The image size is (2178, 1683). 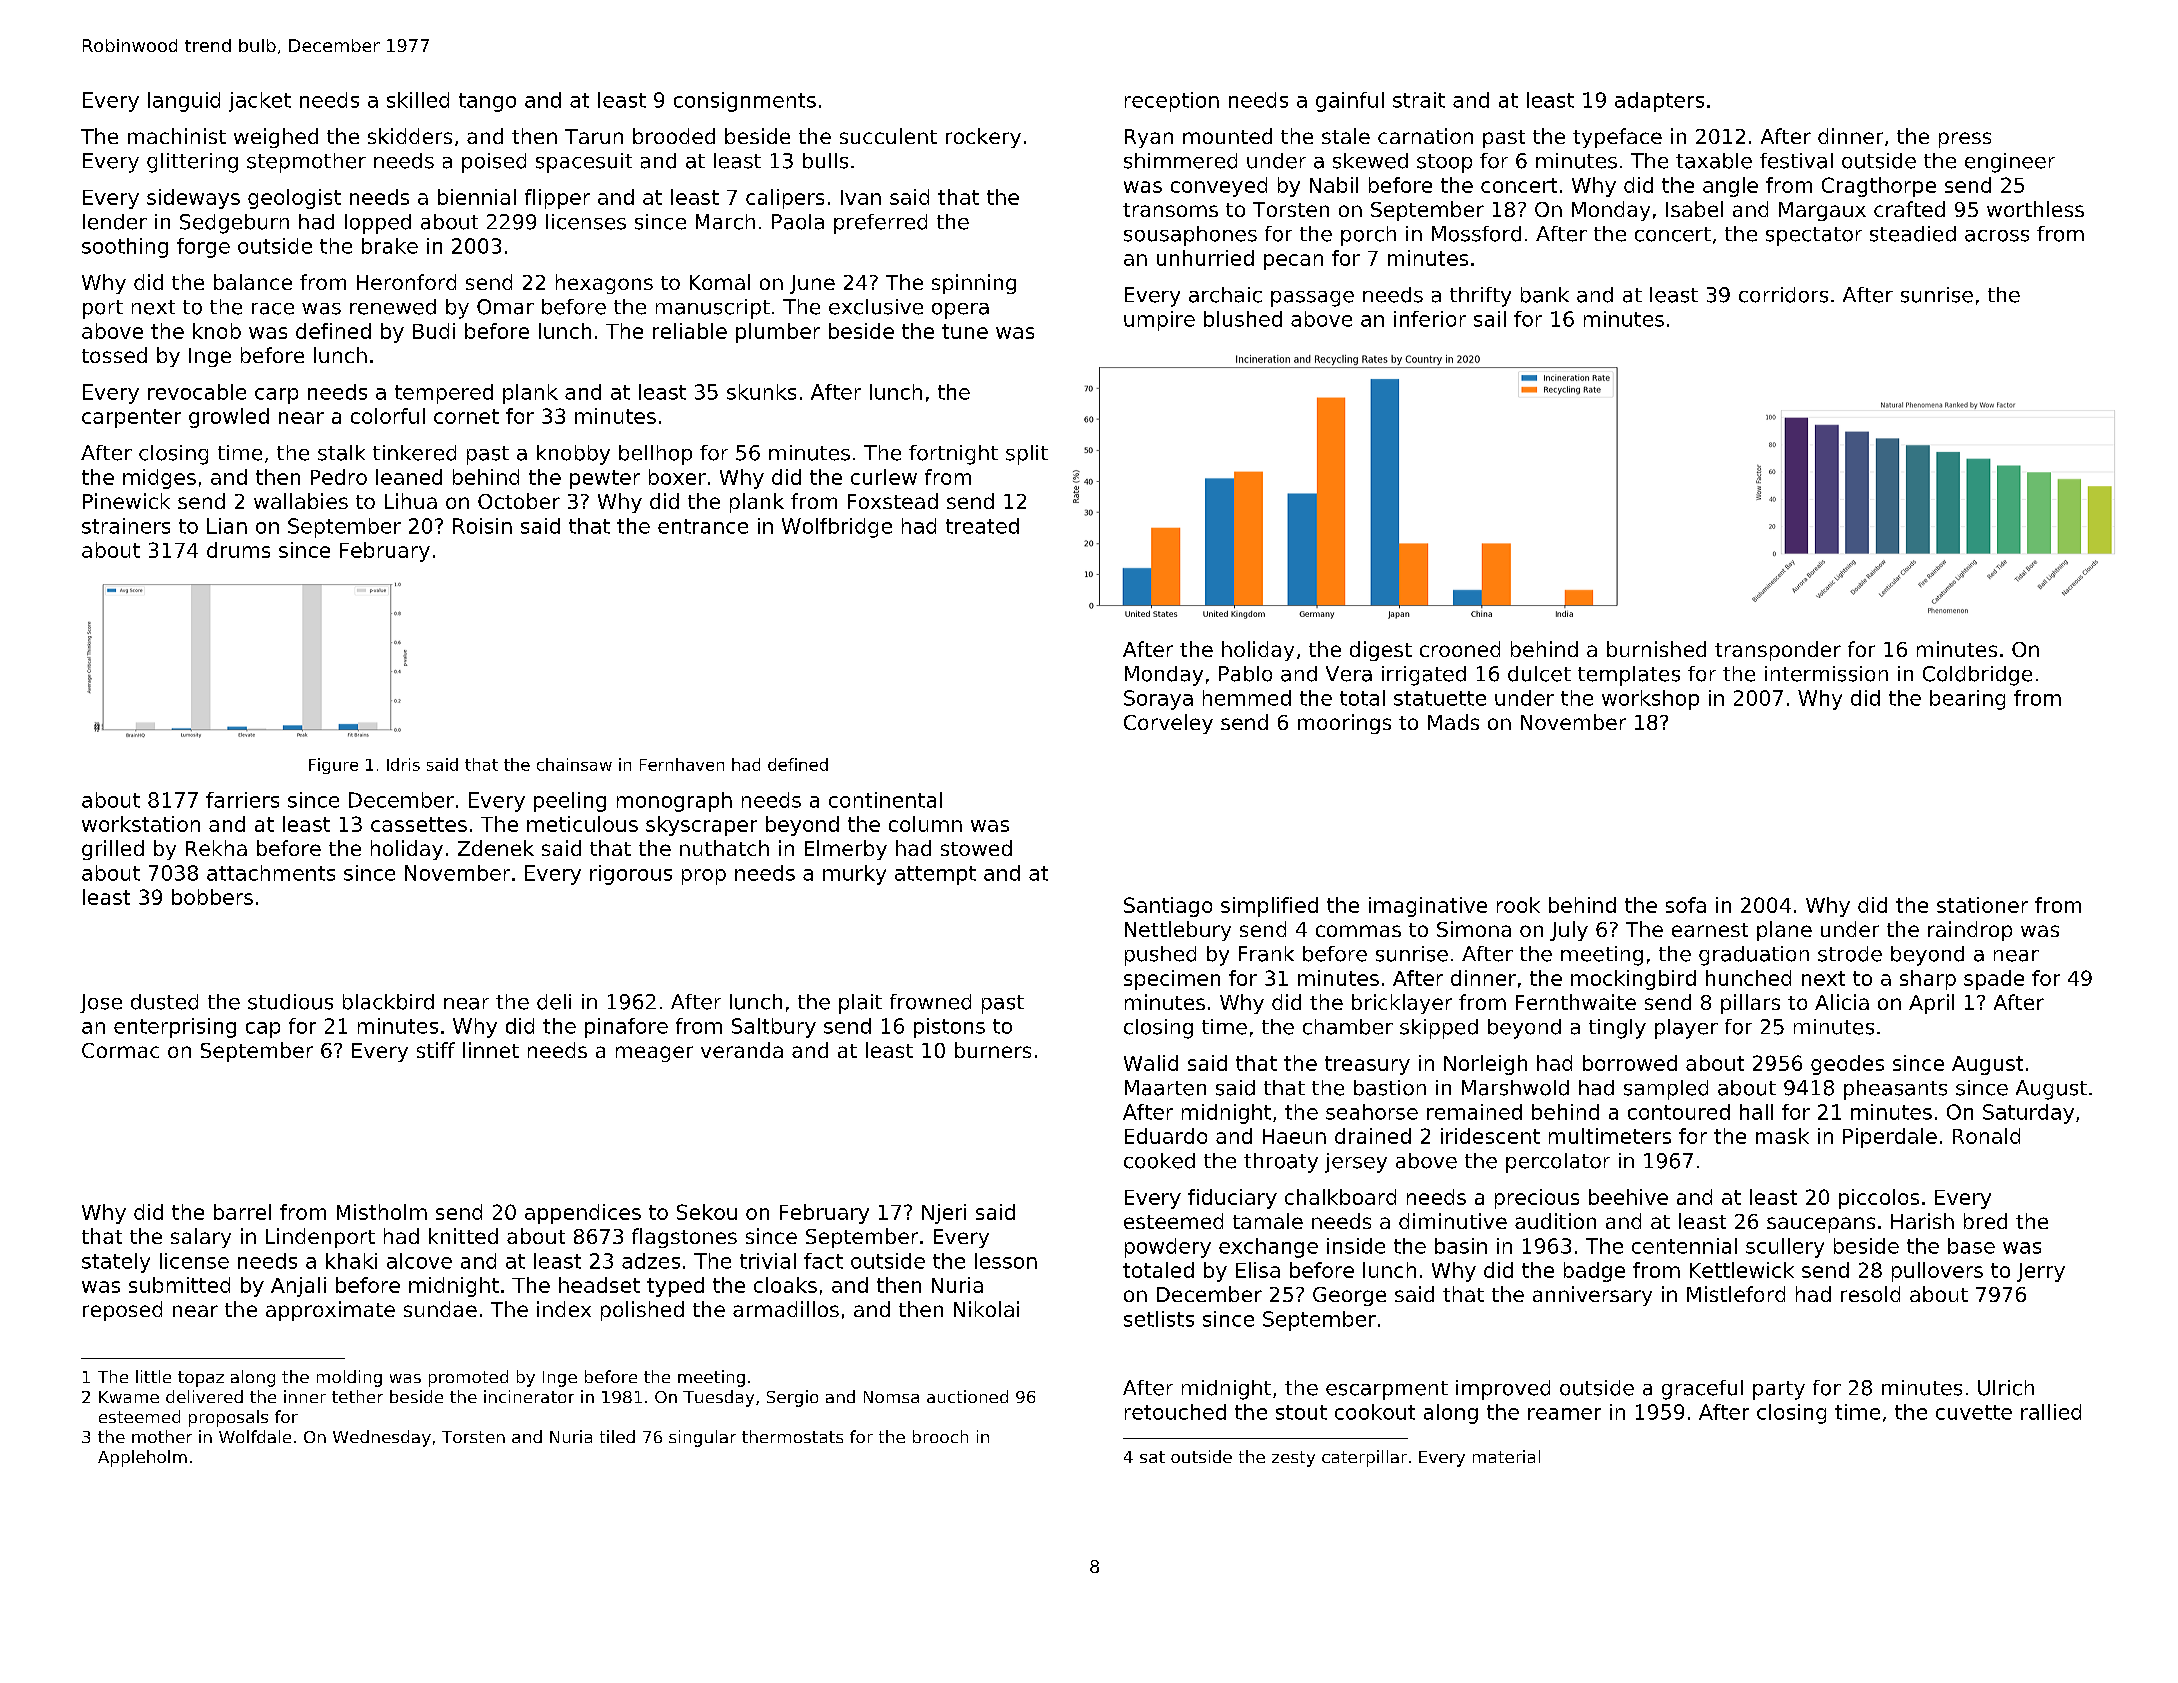 What do you see at coordinates (617, 1436) in the screenshot?
I see `tiled` at bounding box center [617, 1436].
